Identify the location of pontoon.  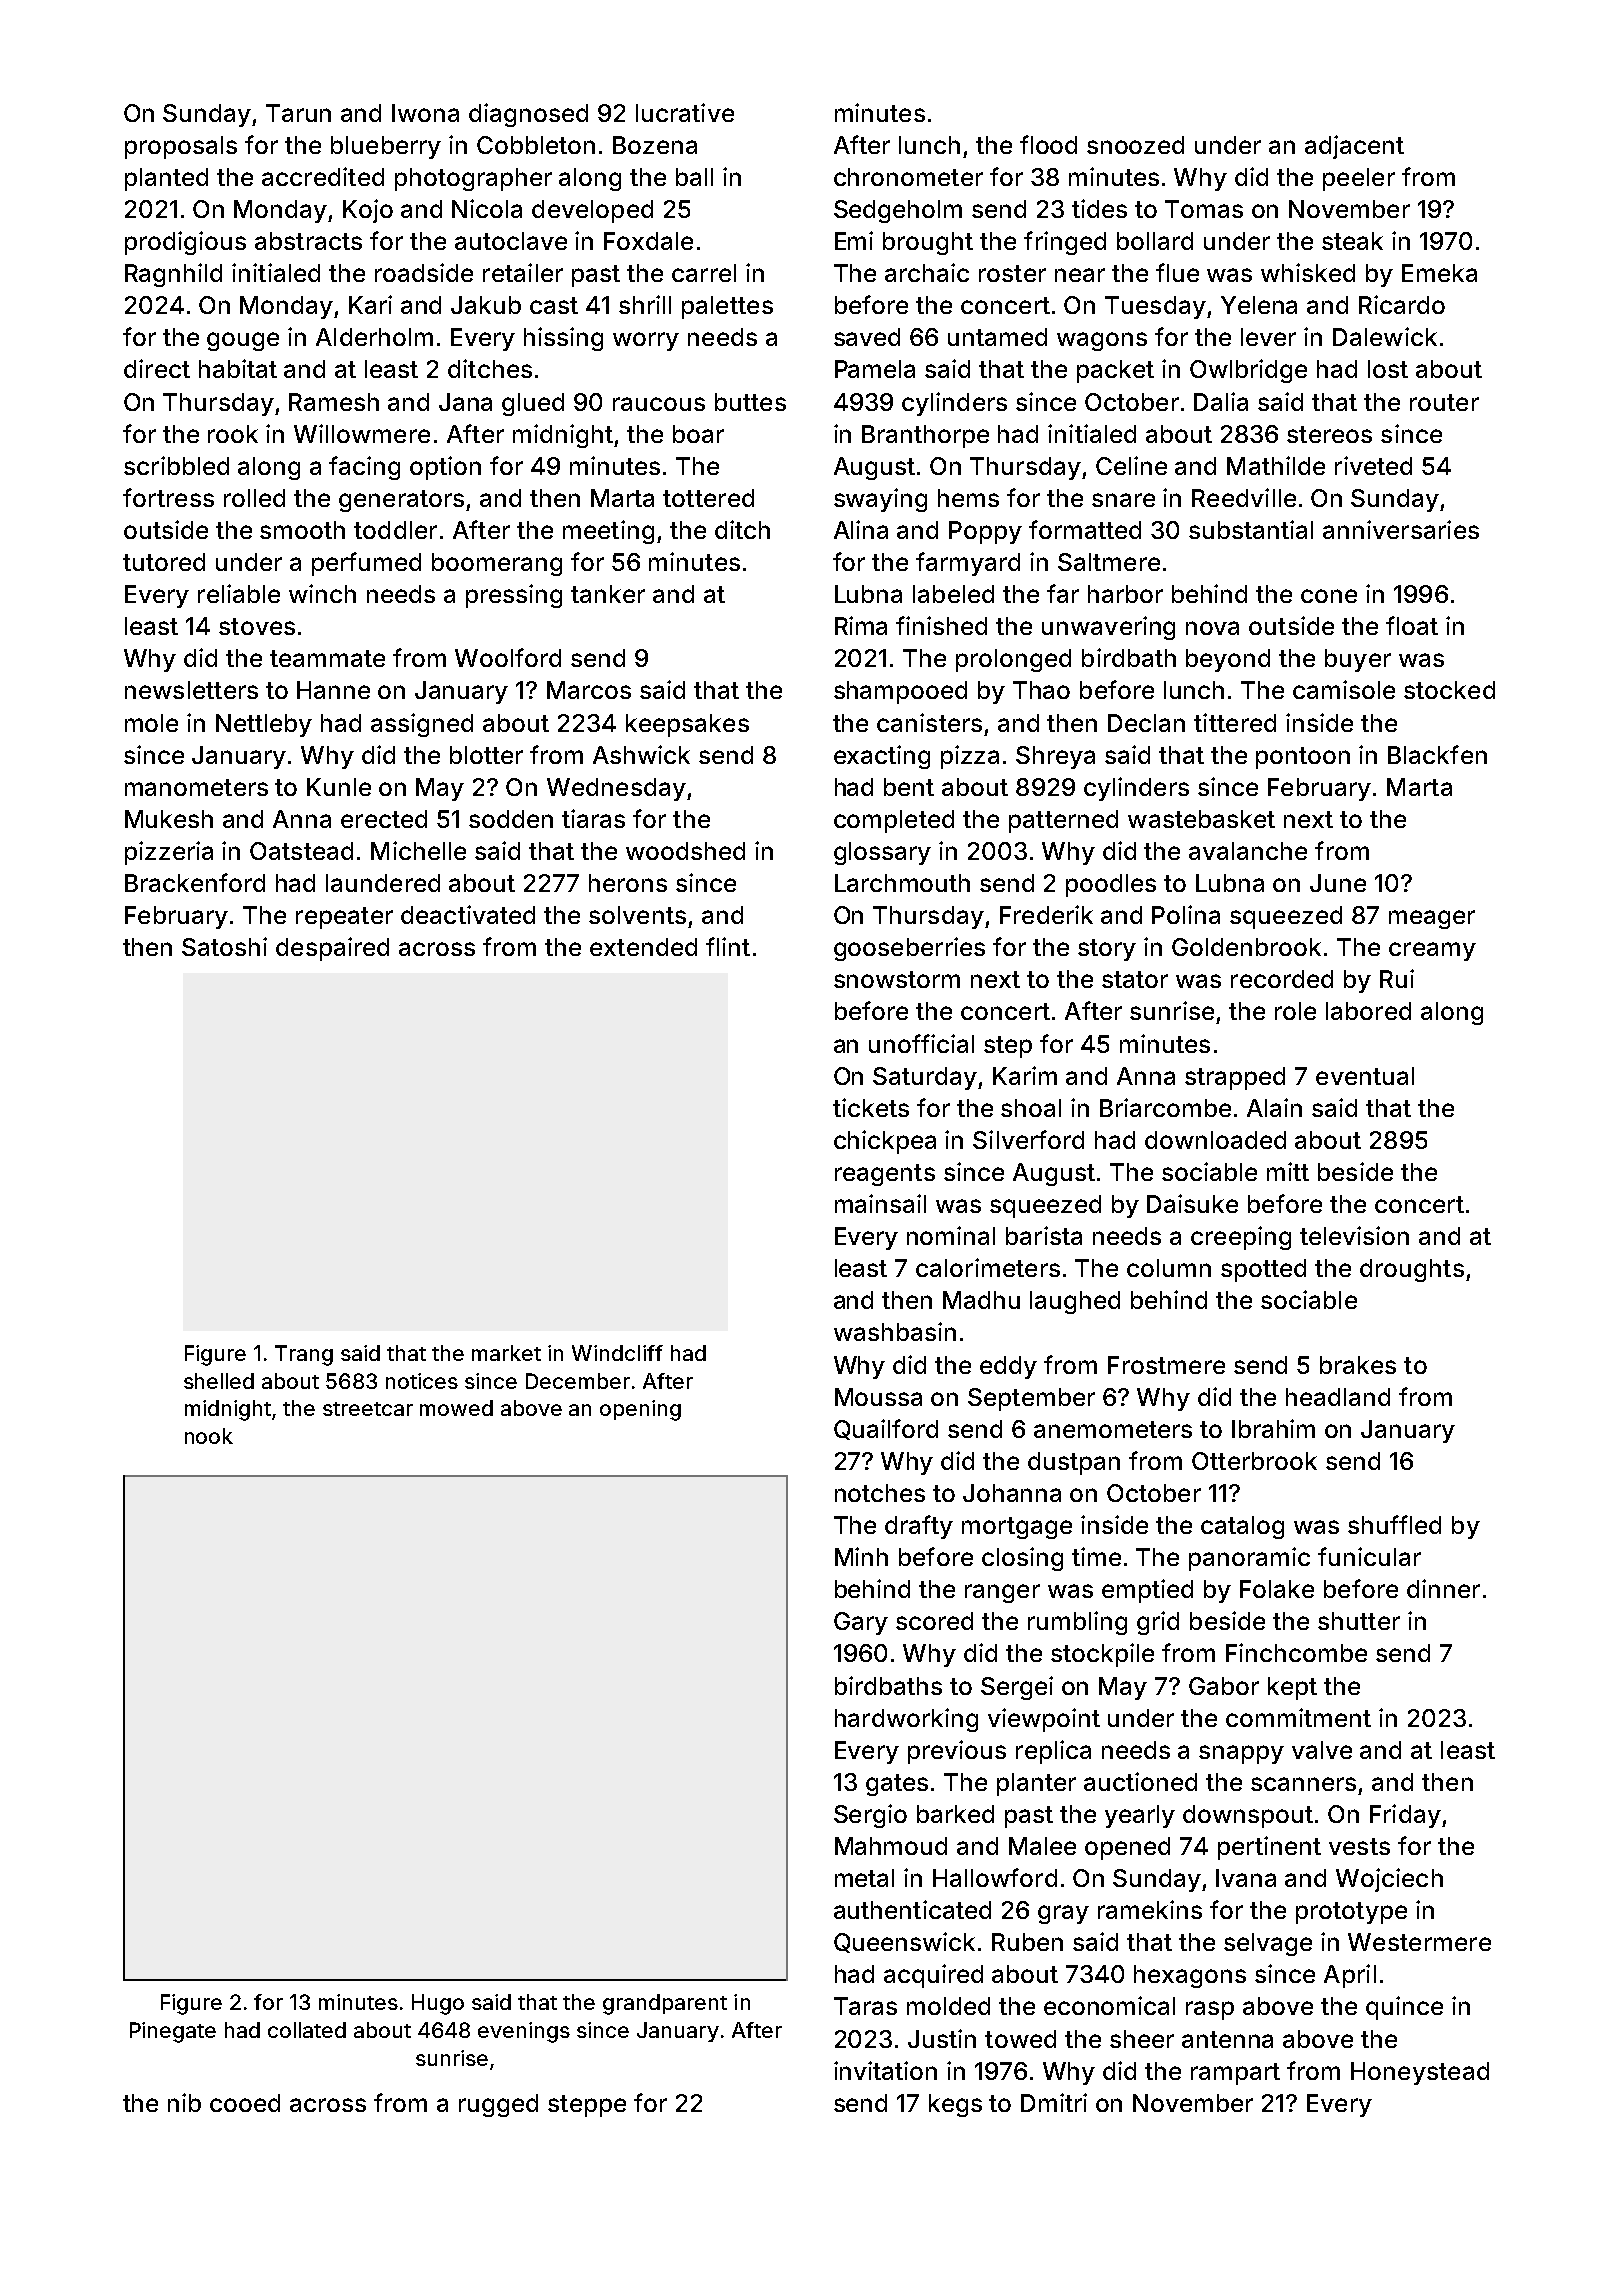
(1303, 758).
